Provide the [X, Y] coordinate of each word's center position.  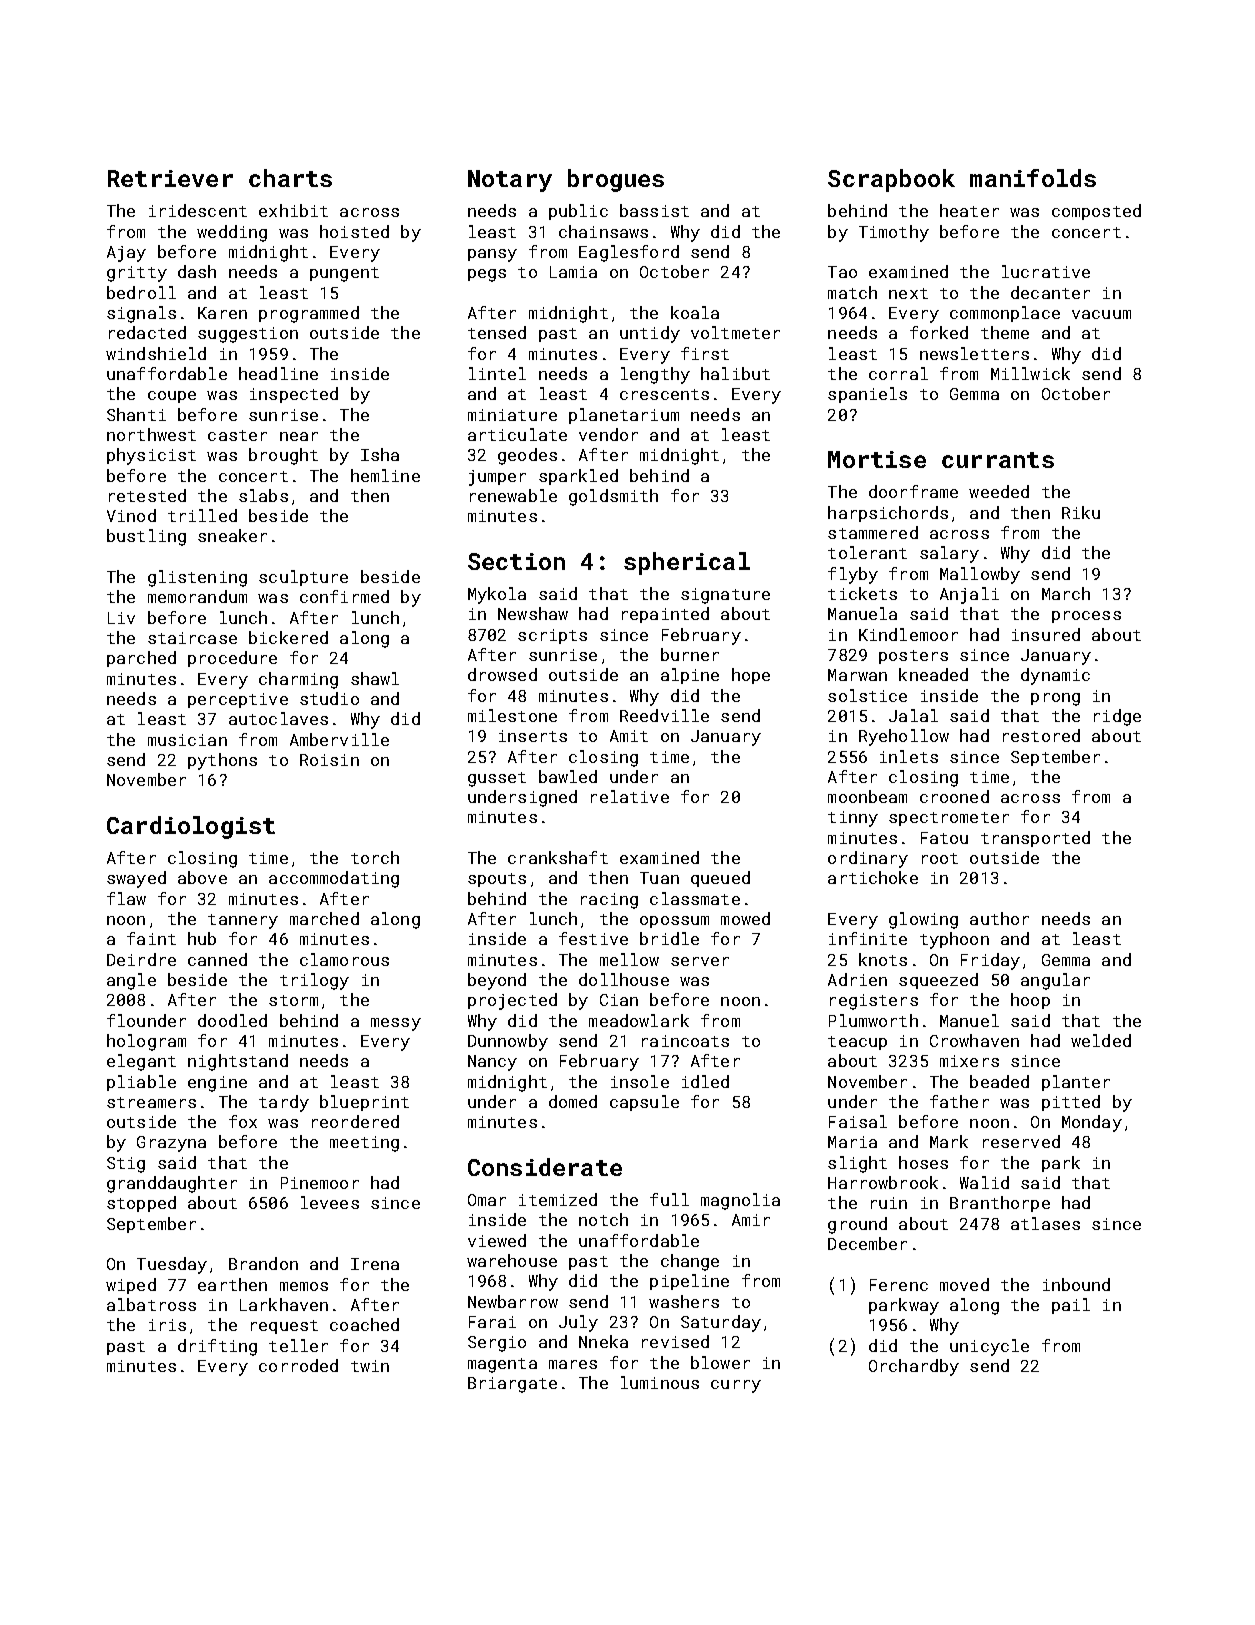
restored [1041, 735]
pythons [222, 761]
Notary [510, 181]
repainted [665, 615]
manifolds [1033, 178]
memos [304, 1286]
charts [290, 178]
